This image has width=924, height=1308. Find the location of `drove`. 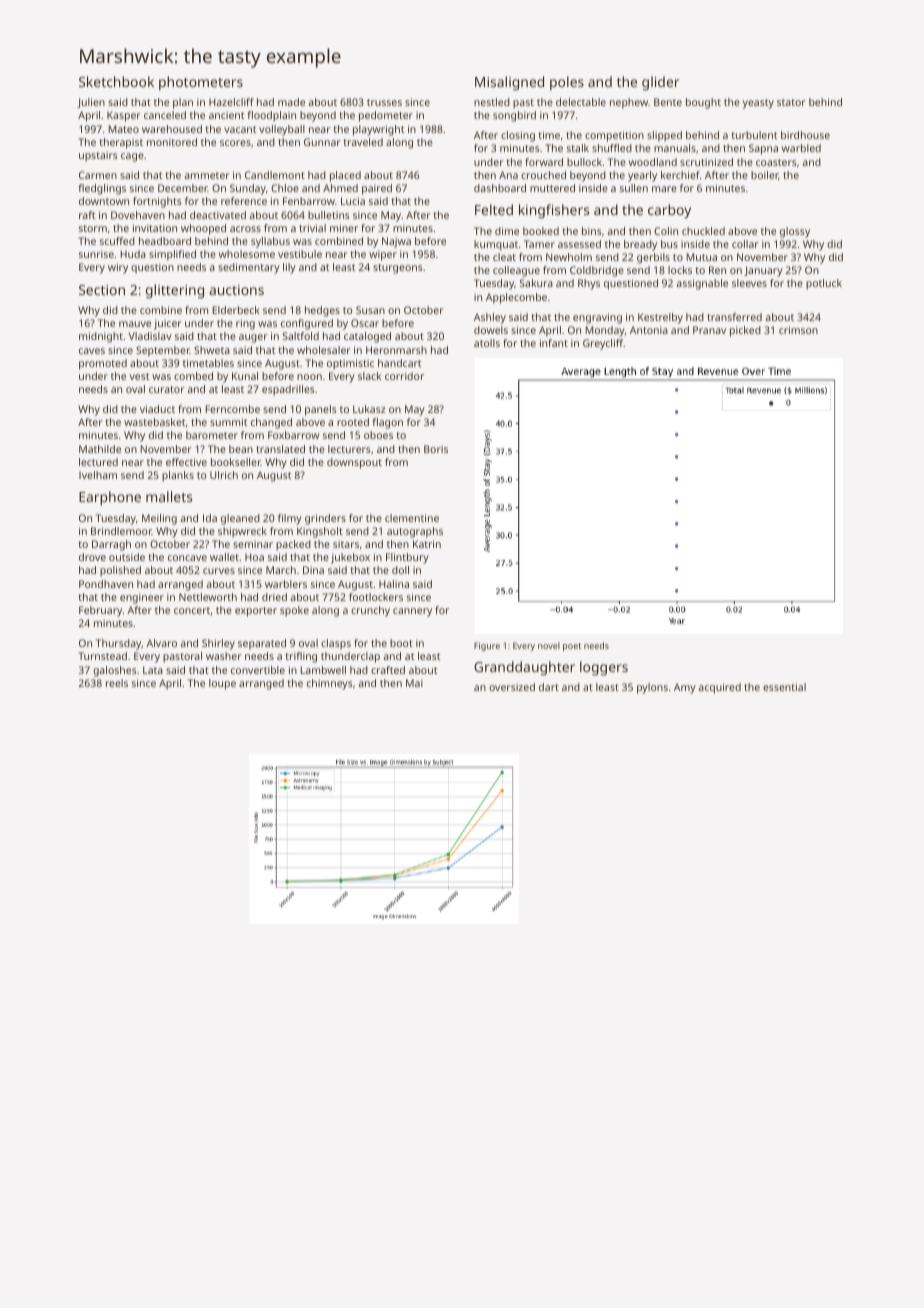

drove is located at coordinates (92, 557).
